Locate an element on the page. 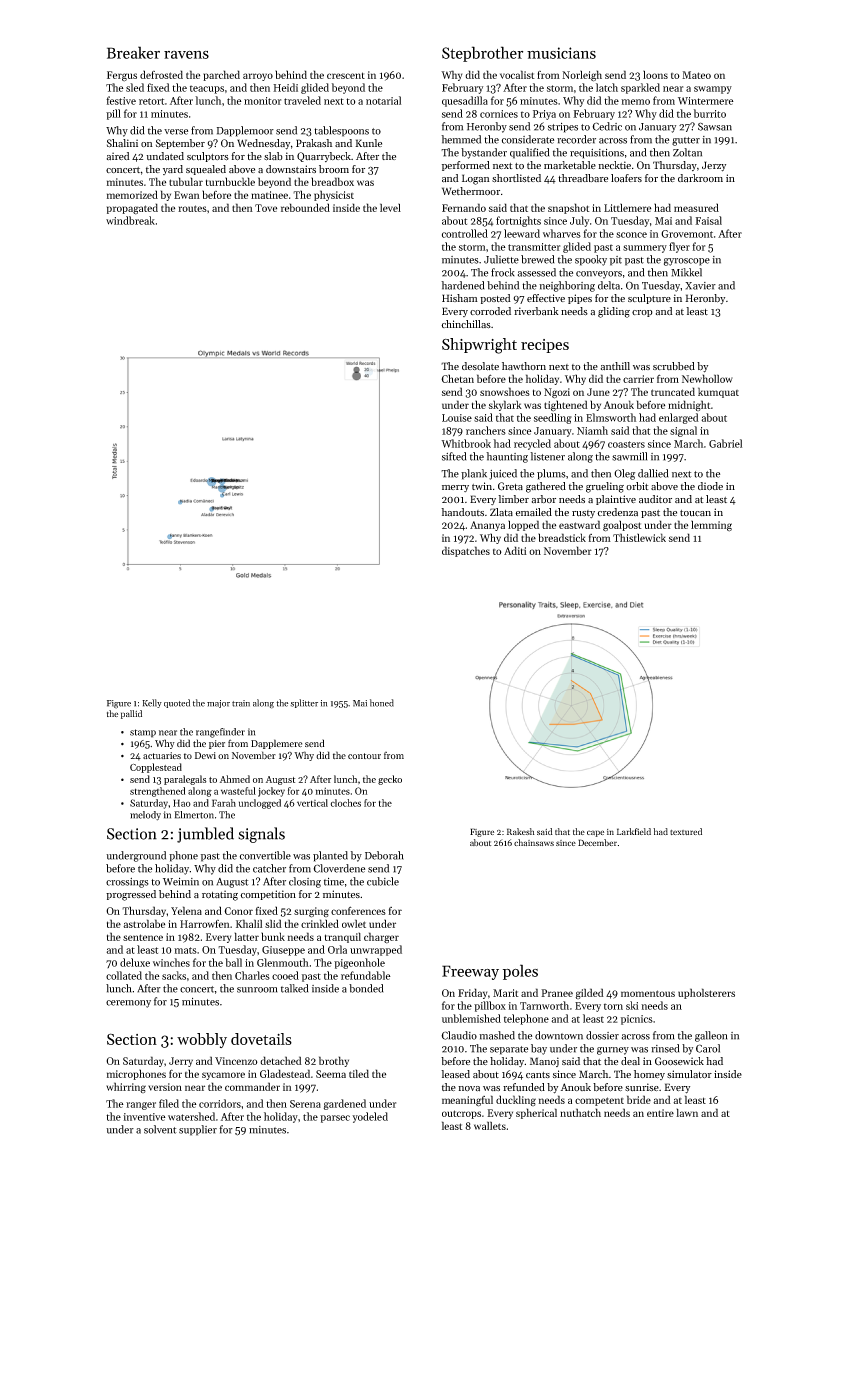 Image resolution: width=849 pixels, height=1400 pixels. solvent is located at coordinates (160, 1129).
